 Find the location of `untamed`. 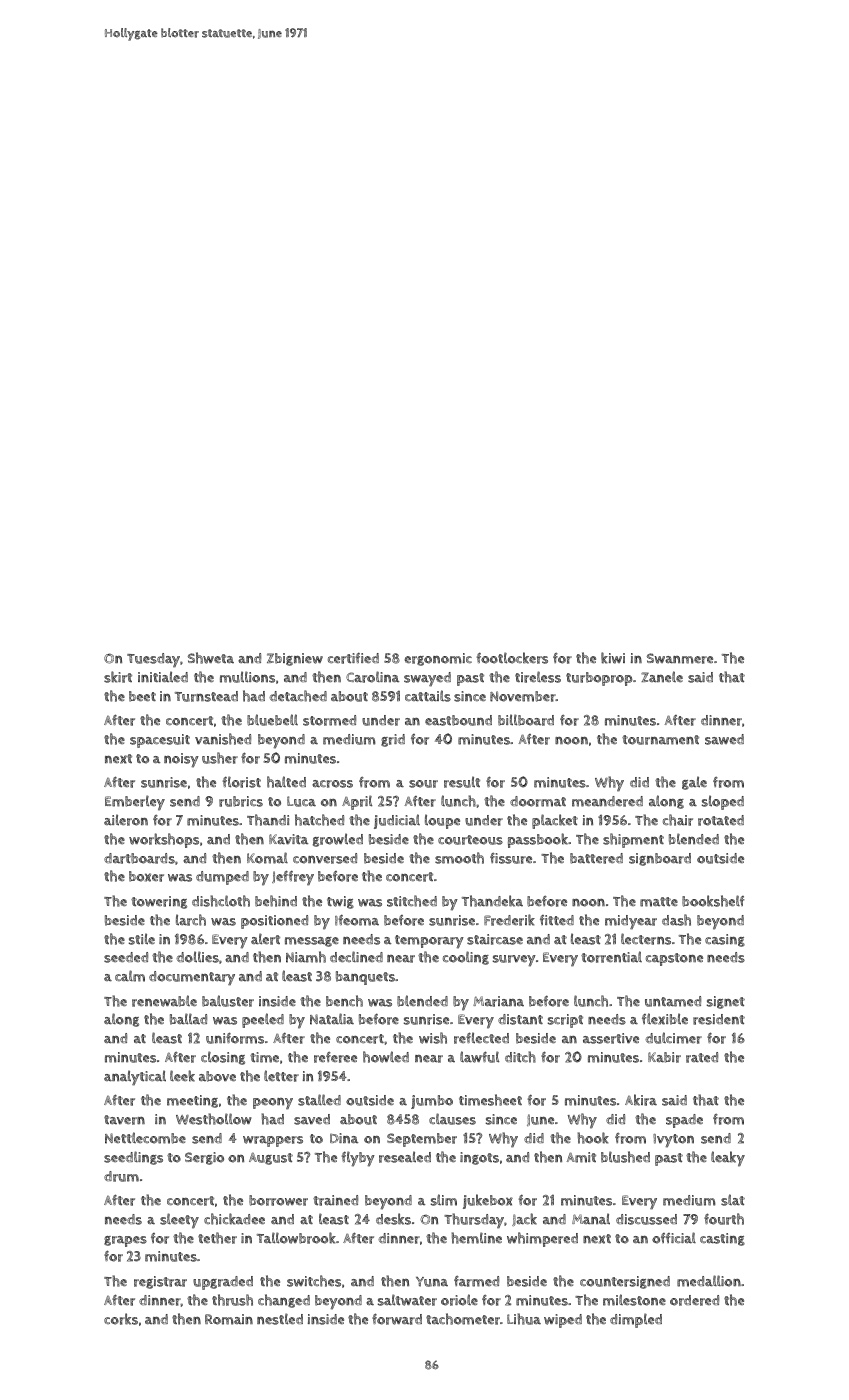

untamed is located at coordinates (673, 1001).
